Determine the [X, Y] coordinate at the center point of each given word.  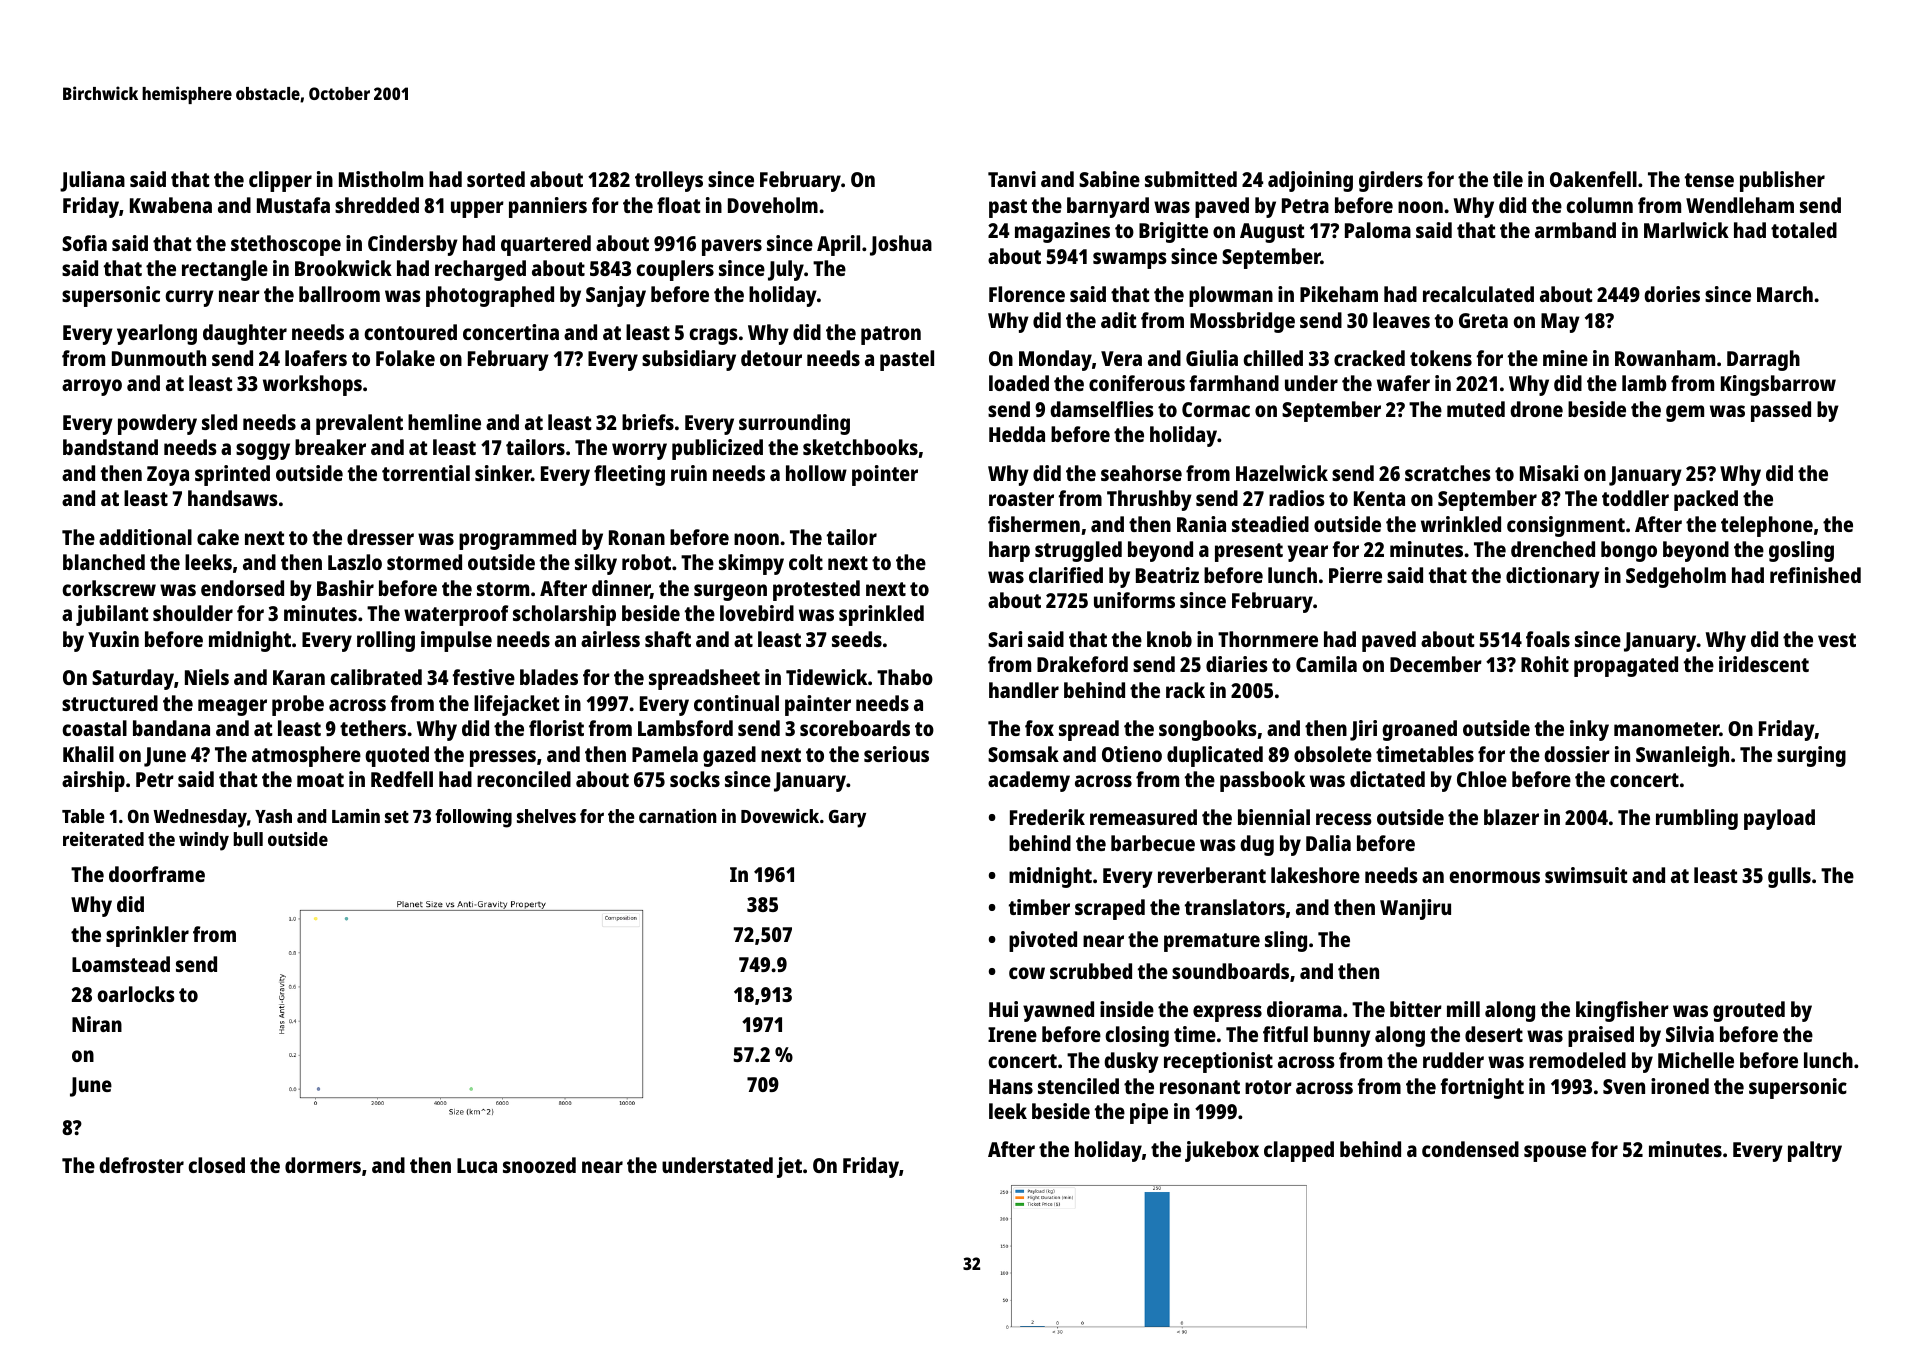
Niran [97, 1024]
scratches [1448, 473]
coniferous [1137, 383]
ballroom [339, 294]
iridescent [1764, 664]
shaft [668, 639]
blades [549, 677]
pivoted [1043, 941]
